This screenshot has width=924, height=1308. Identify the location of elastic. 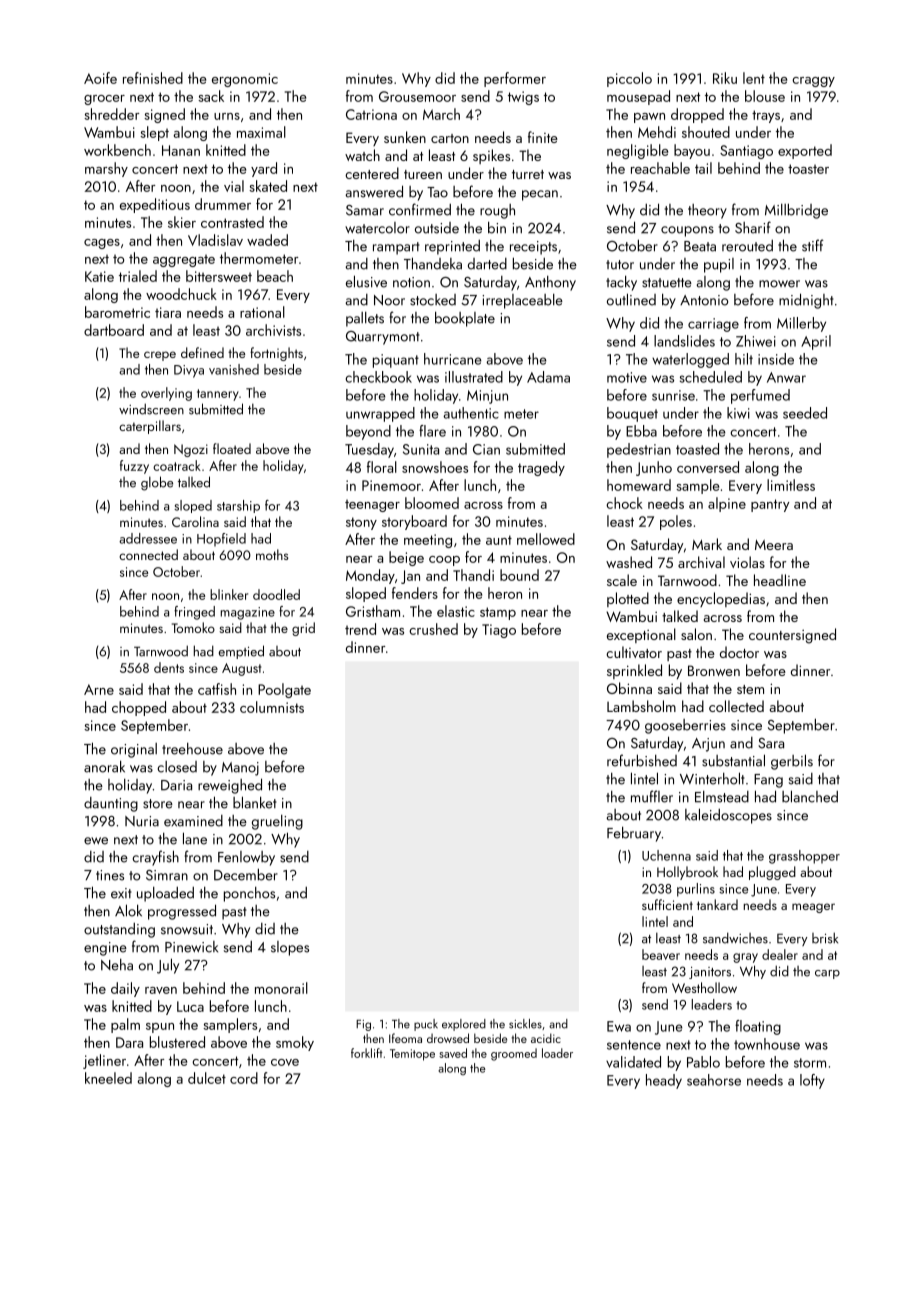
(456, 611).
